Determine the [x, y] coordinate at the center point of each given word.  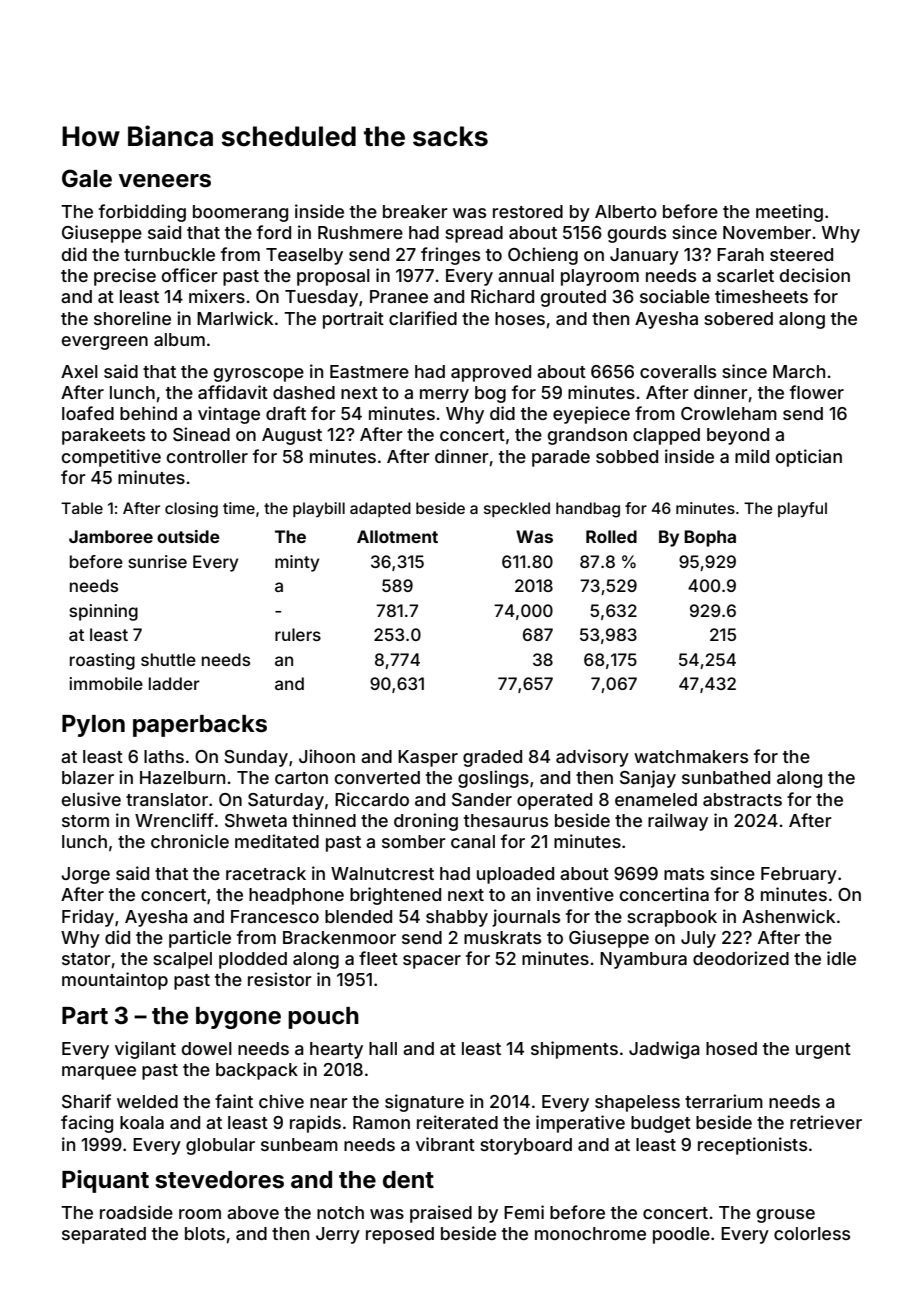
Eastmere [369, 371]
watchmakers [691, 756]
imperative [580, 1124]
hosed [731, 1048]
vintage [229, 415]
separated [104, 1235]
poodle [681, 1235]
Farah [740, 254]
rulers [298, 634]
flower [817, 392]
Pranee [399, 296]
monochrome [590, 1233]
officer [190, 275]
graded [492, 758]
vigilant [145, 1050]
